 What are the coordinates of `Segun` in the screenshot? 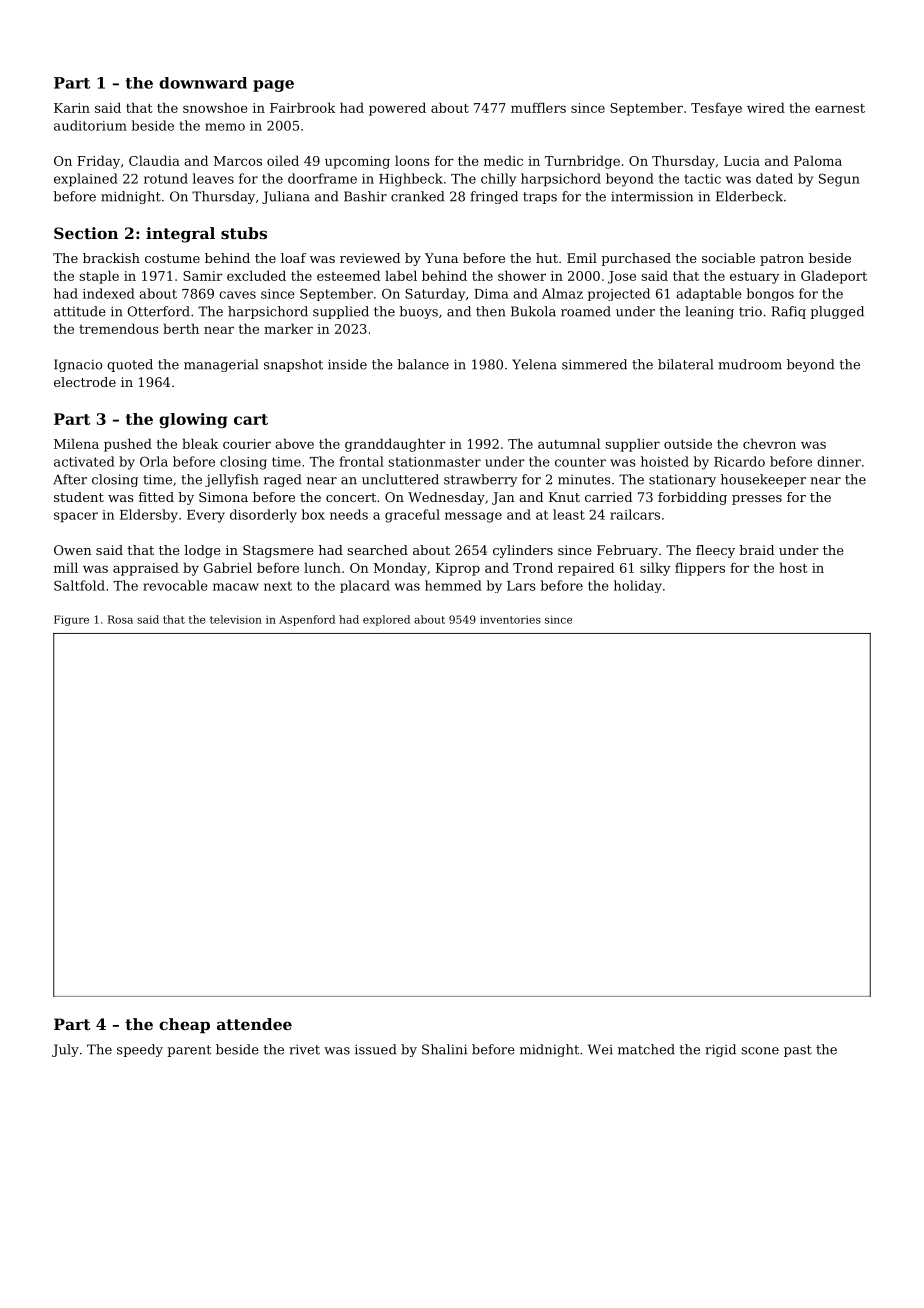 It's located at (839, 180).
